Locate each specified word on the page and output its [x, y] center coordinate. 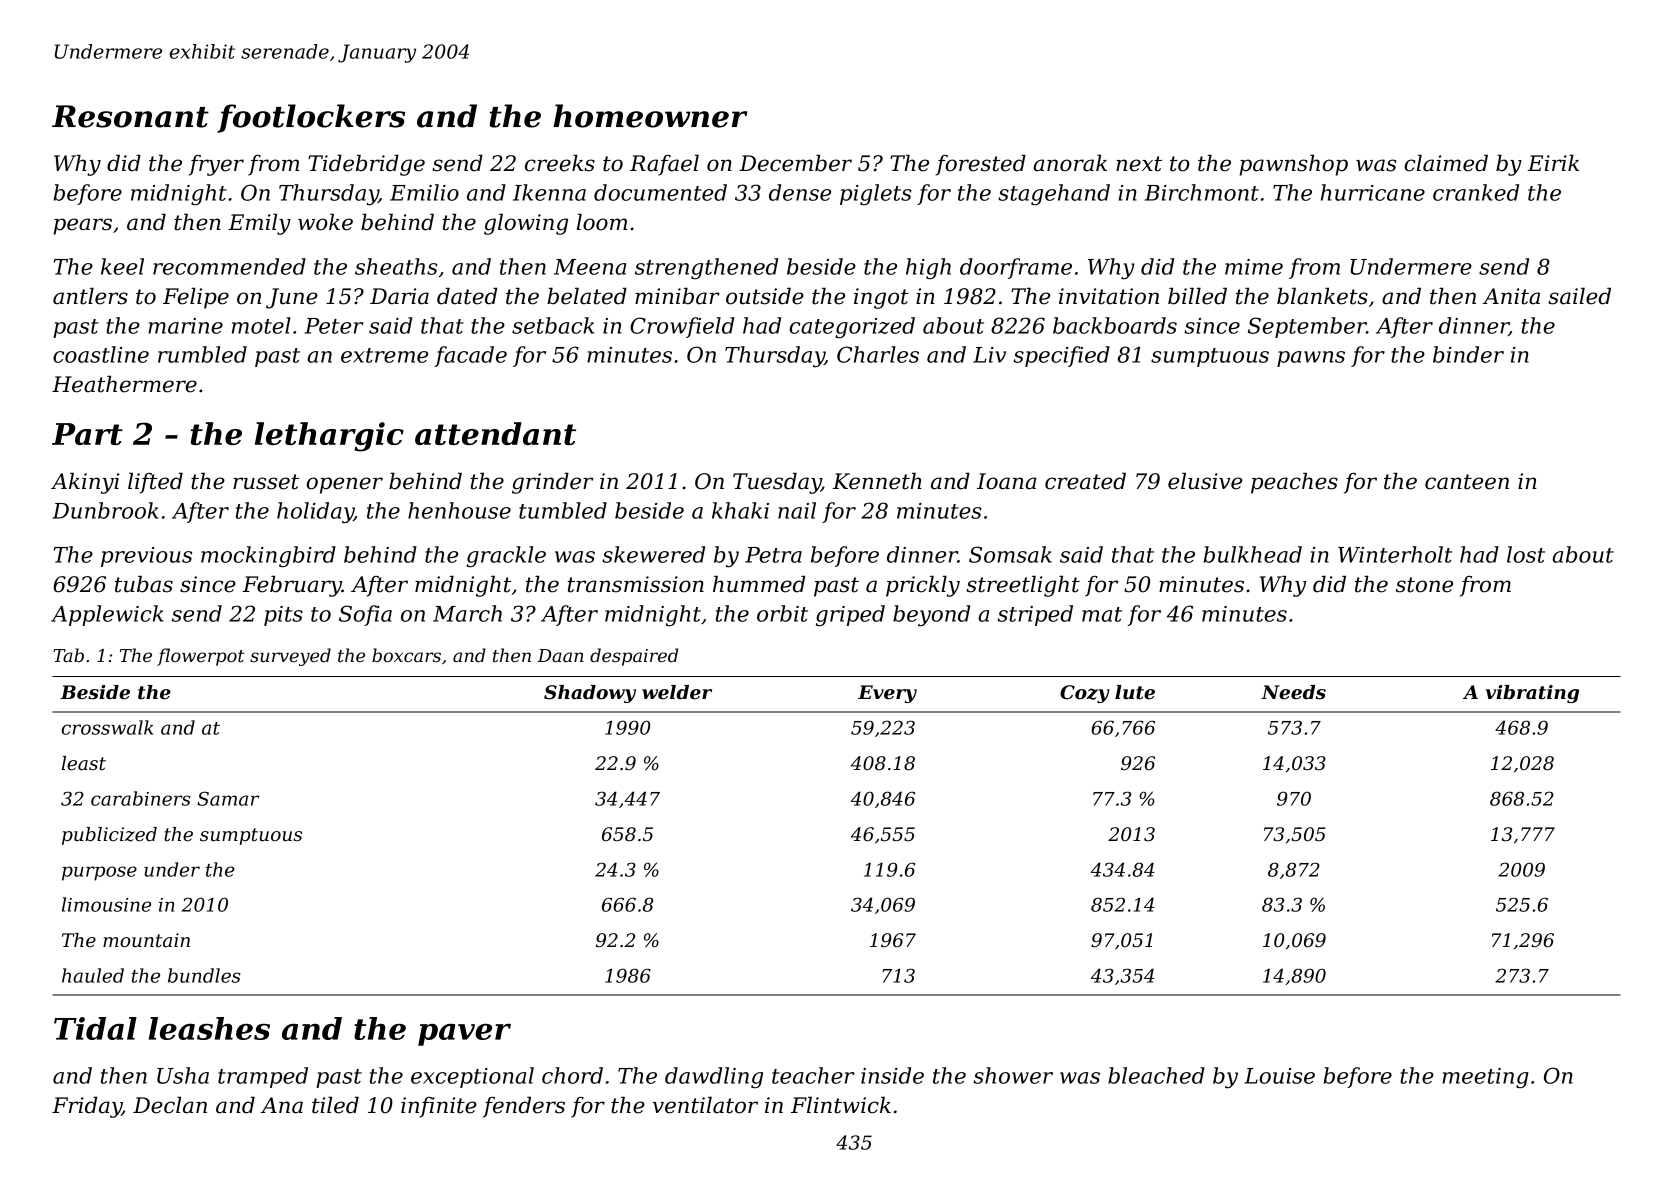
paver [464, 1035]
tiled [335, 1105]
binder [1468, 354]
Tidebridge [366, 165]
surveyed [290, 657]
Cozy [1085, 694]
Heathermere [124, 384]
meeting [1485, 1078]
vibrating [1532, 694]
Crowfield [682, 327]
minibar [677, 296]
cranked [1476, 192]
